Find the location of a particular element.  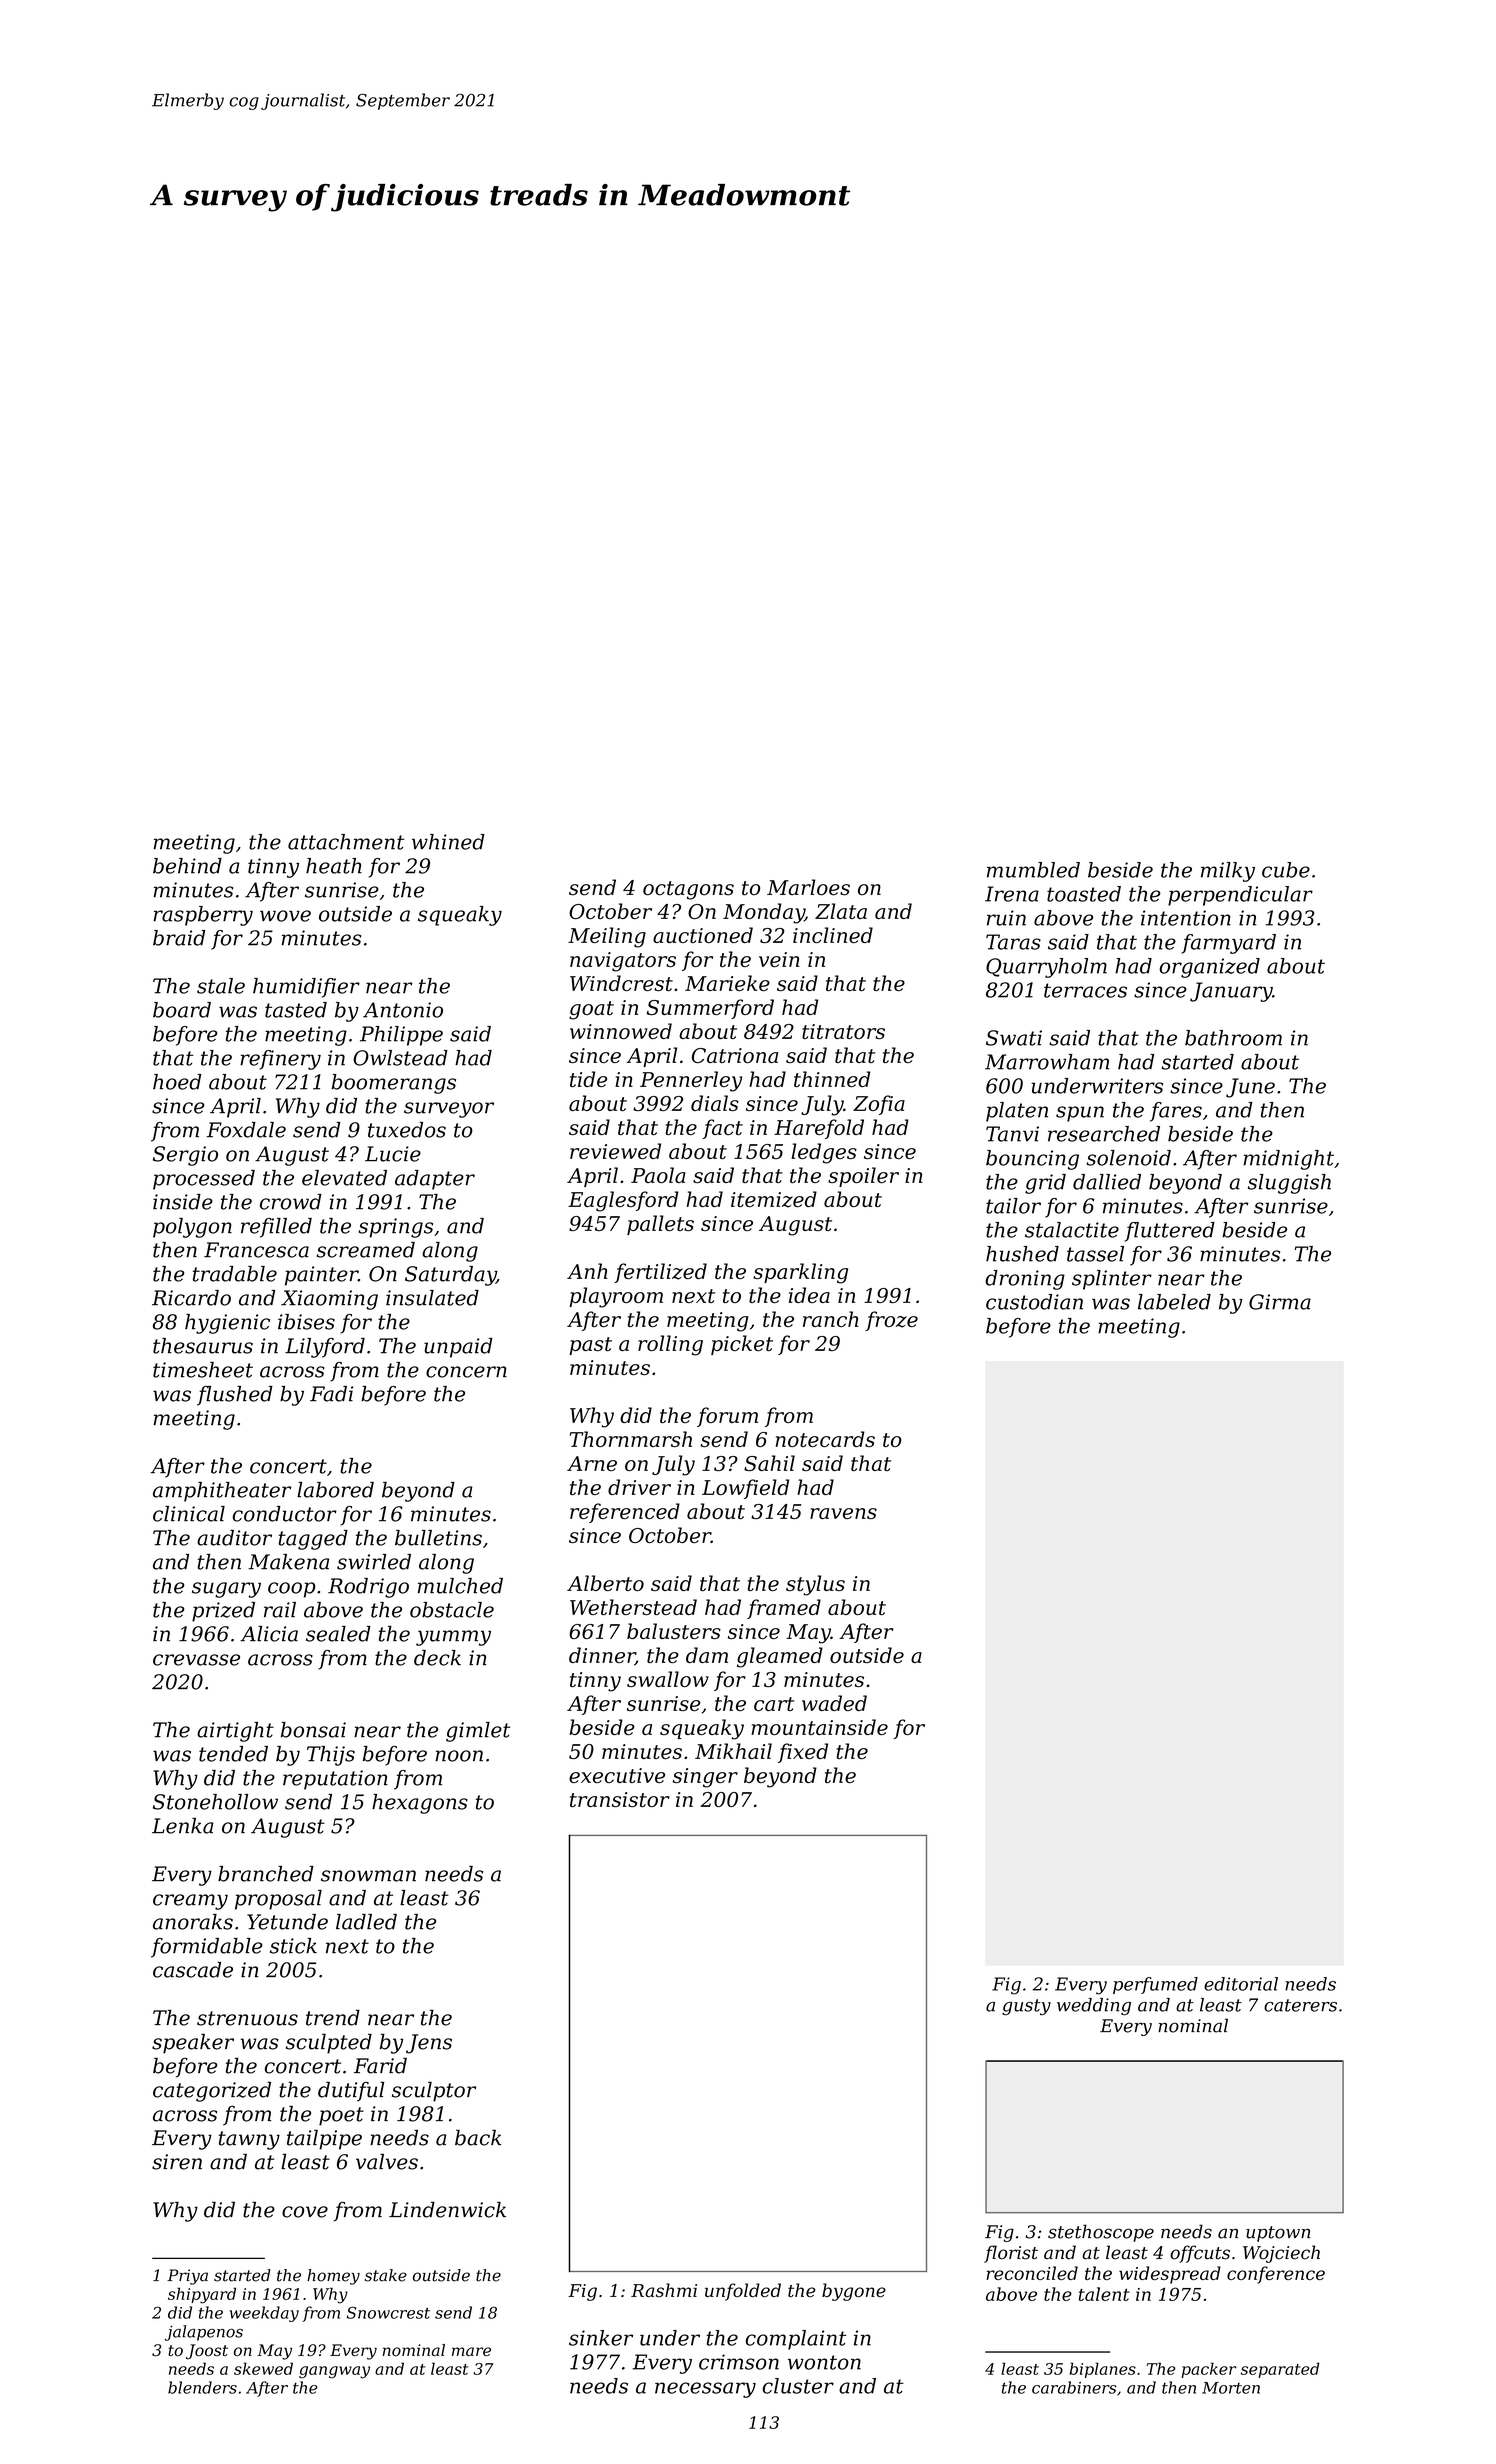

singer is located at coordinates (705, 1778).
